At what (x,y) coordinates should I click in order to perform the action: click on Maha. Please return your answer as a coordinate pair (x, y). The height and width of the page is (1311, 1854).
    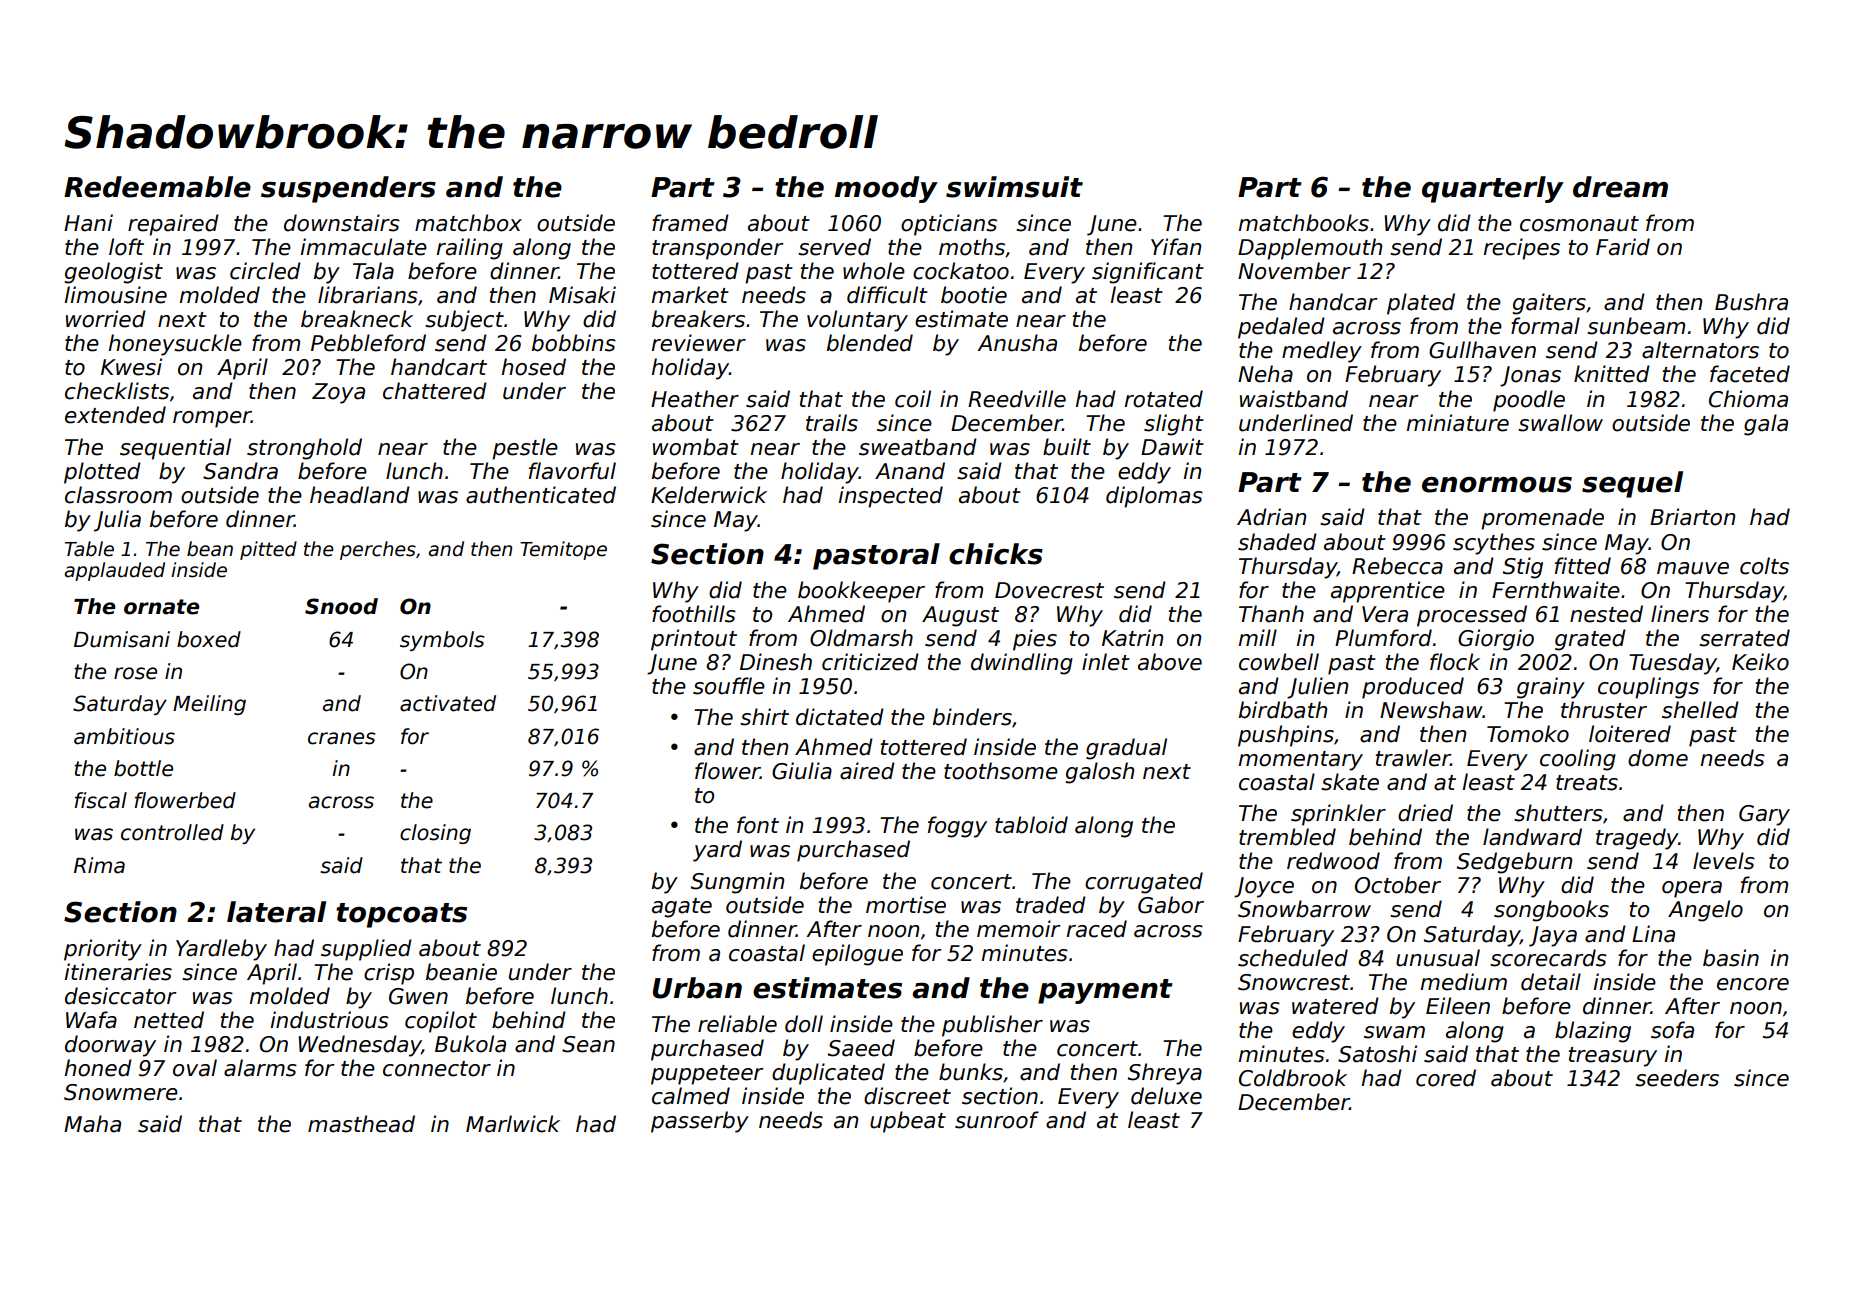
    Looking at the image, I should click on (92, 1124).
